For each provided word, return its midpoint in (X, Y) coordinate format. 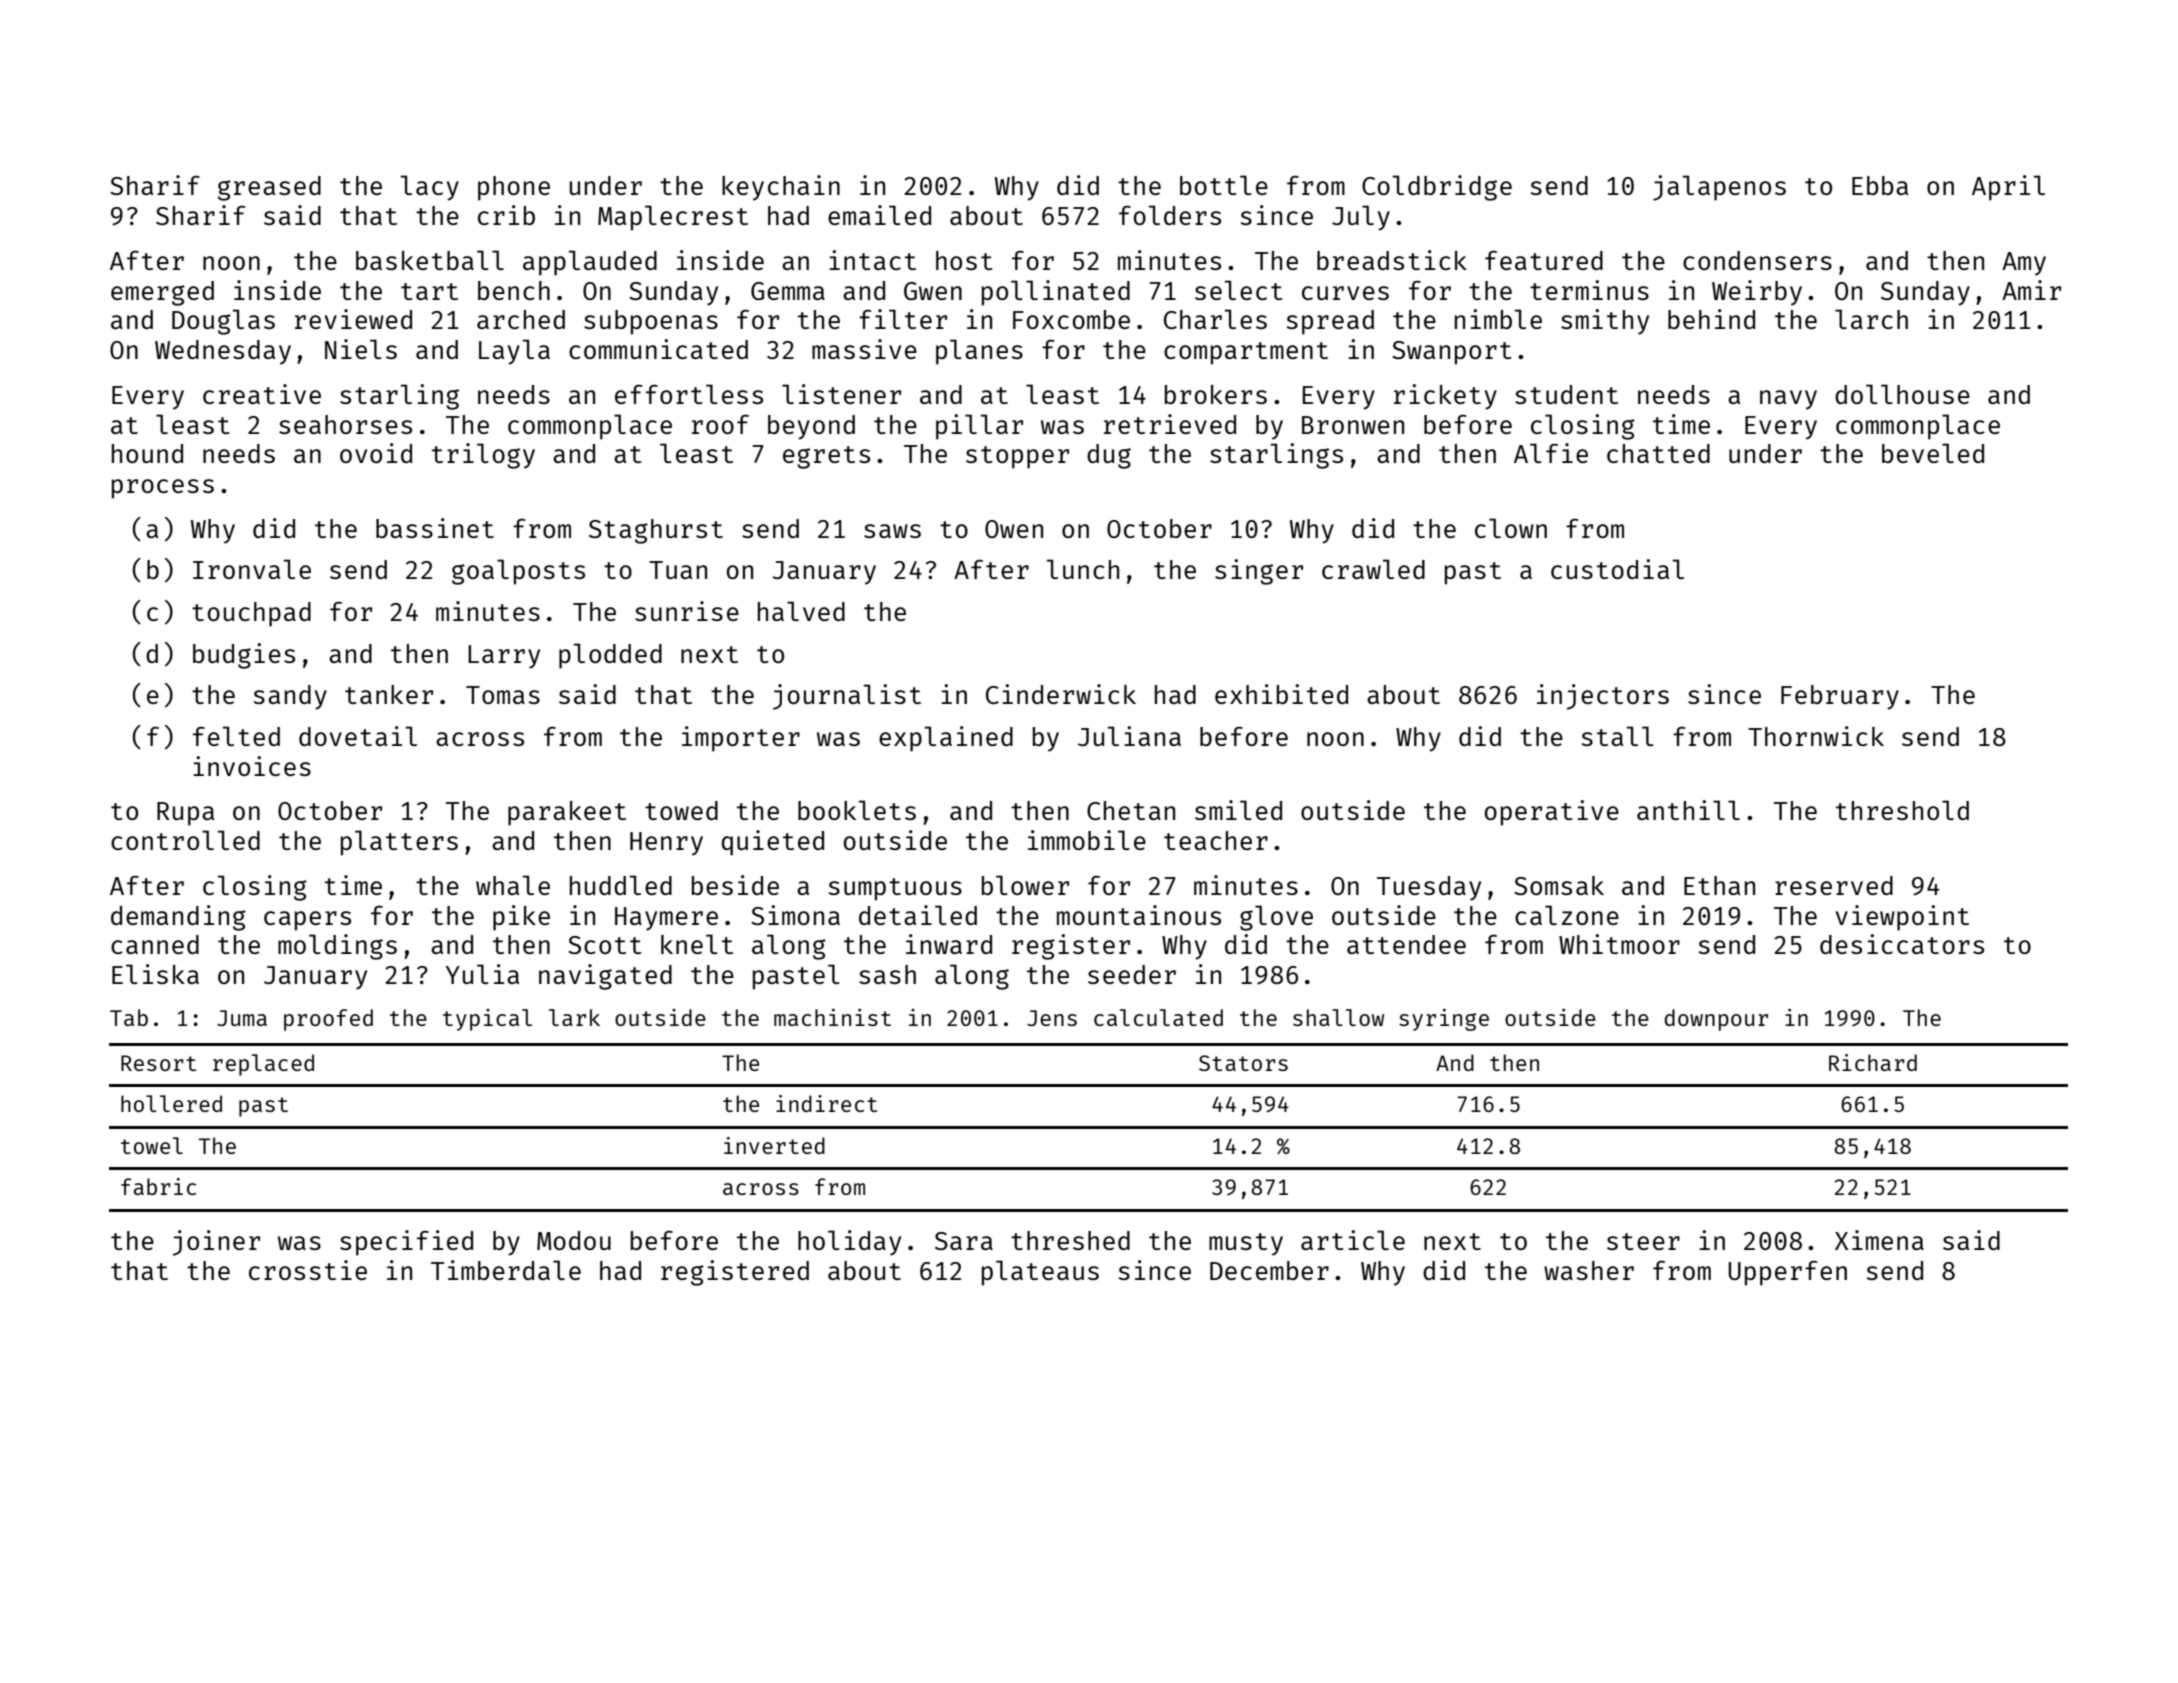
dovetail (358, 736)
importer (741, 739)
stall (1617, 736)
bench (514, 290)
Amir (2031, 290)
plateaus (1040, 1273)
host (964, 260)
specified (406, 1243)
